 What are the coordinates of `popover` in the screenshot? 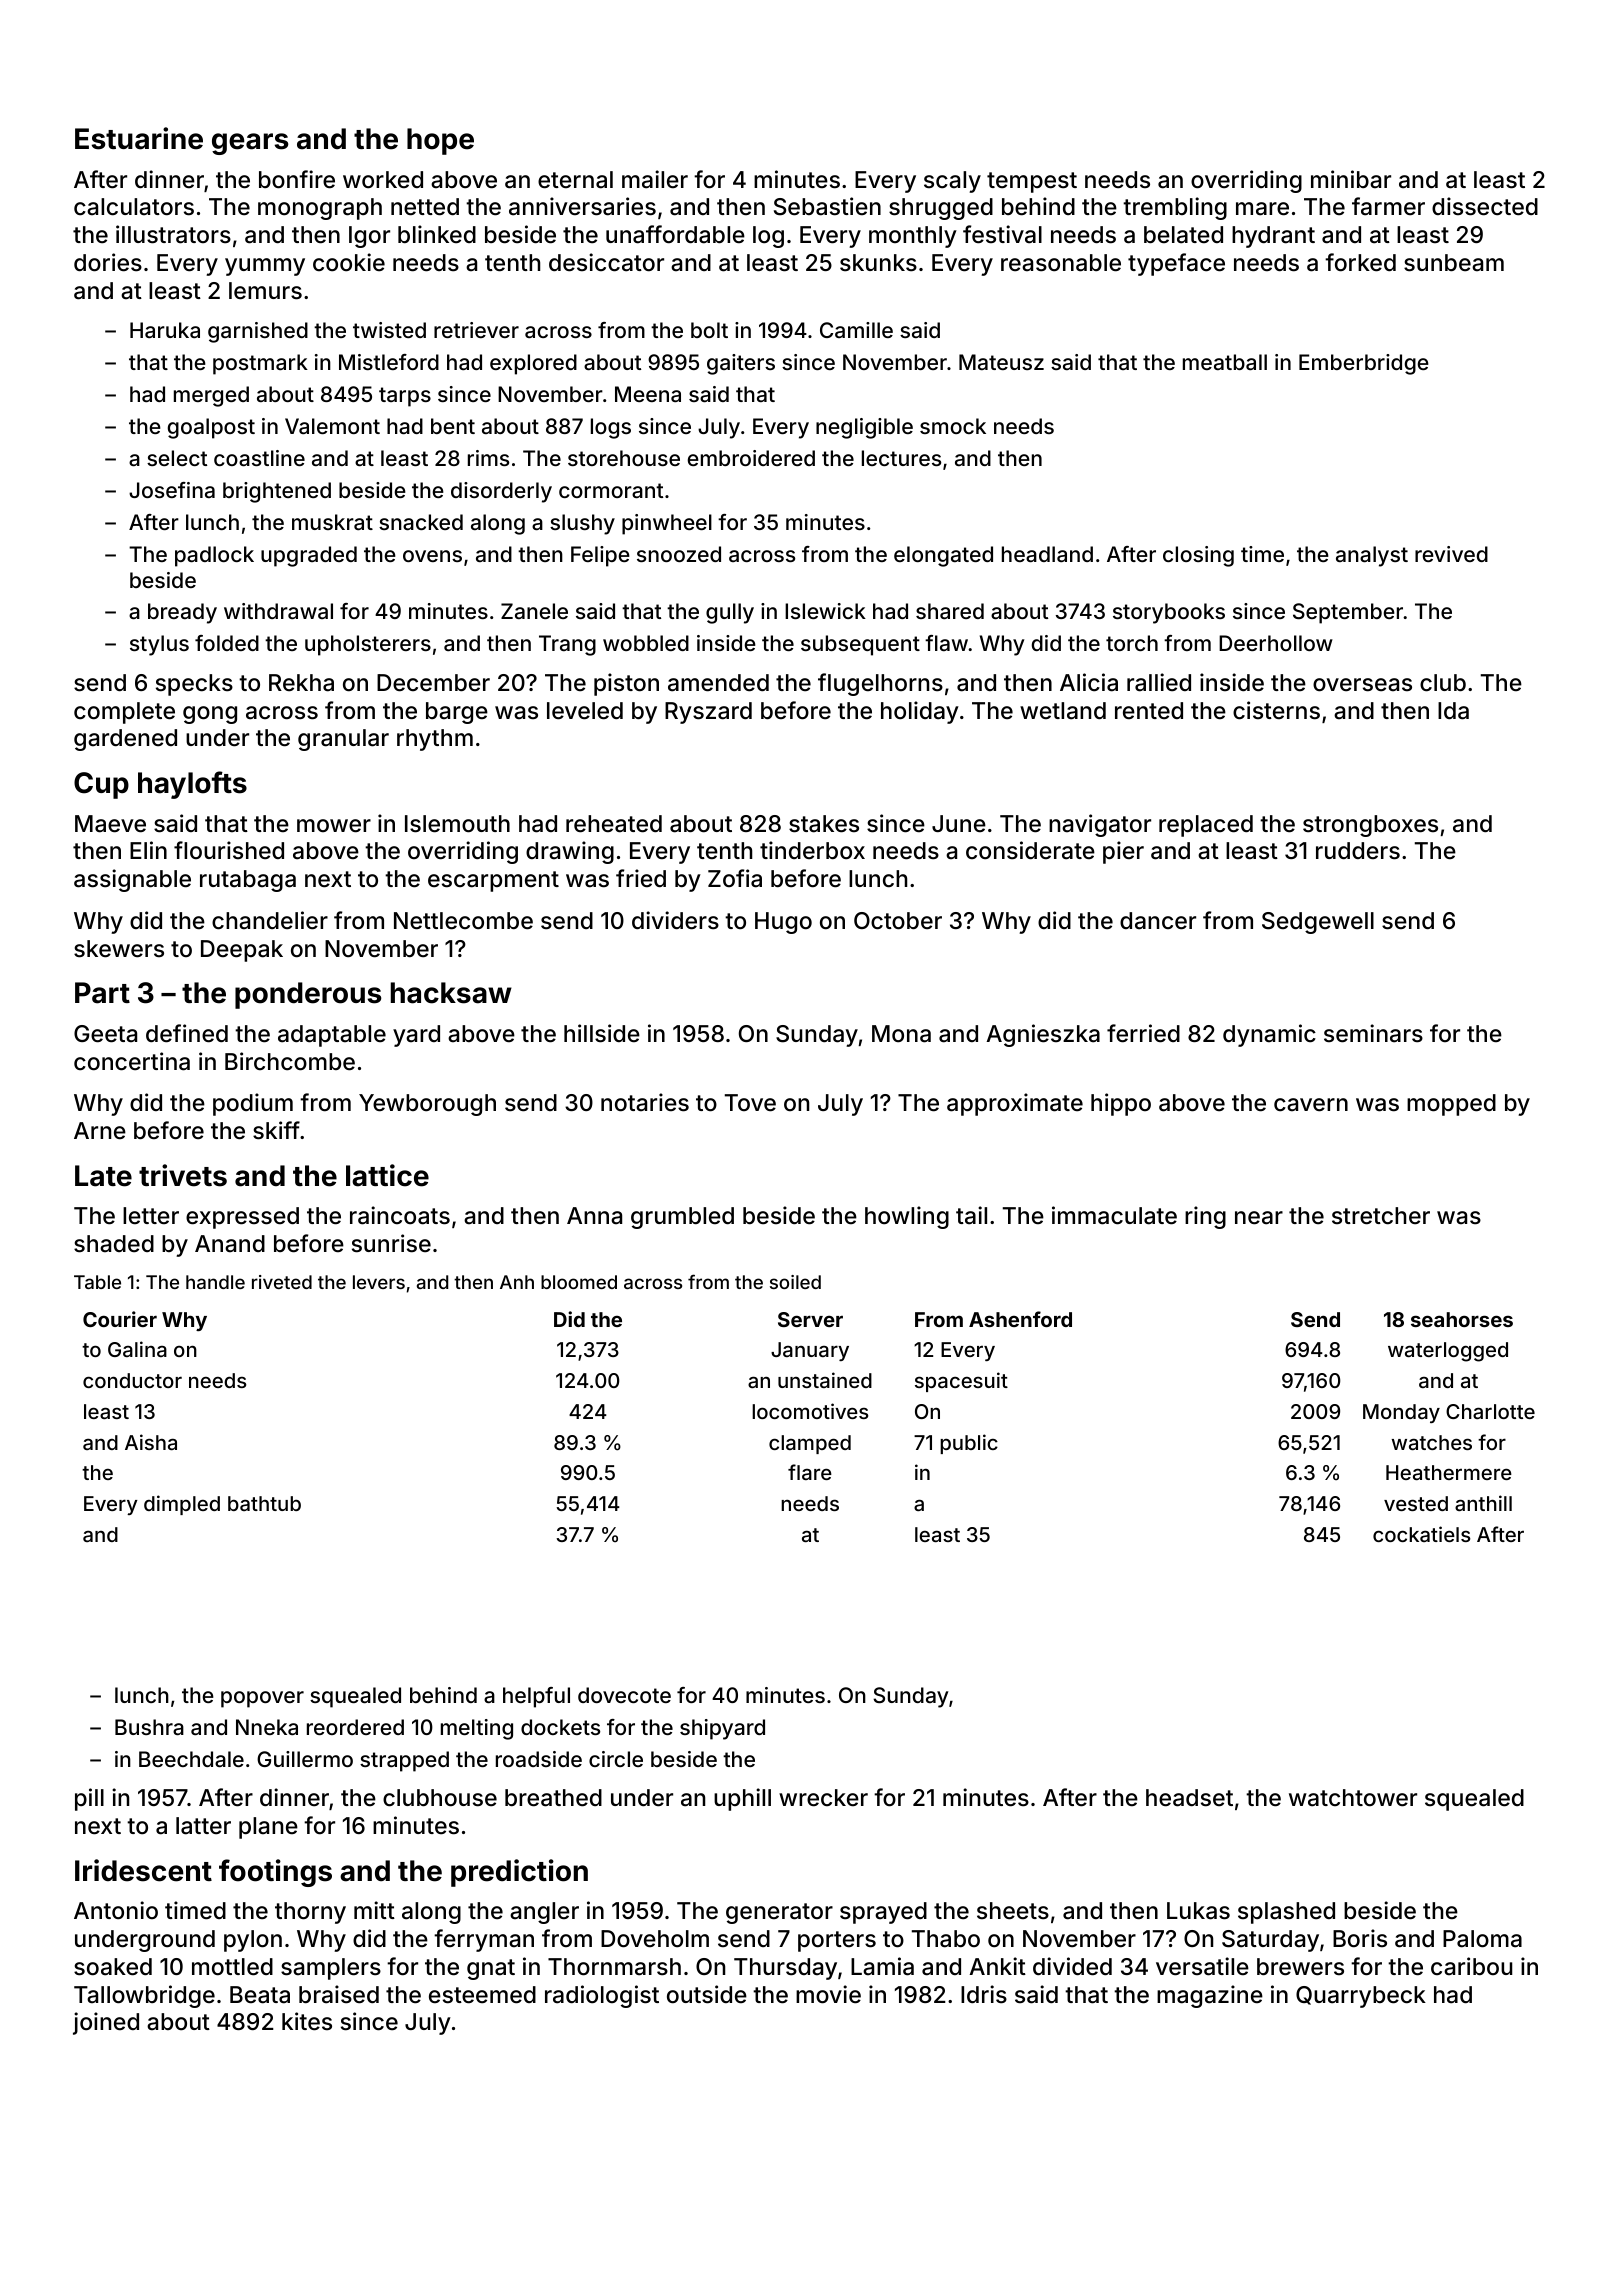 It's located at (262, 1699).
